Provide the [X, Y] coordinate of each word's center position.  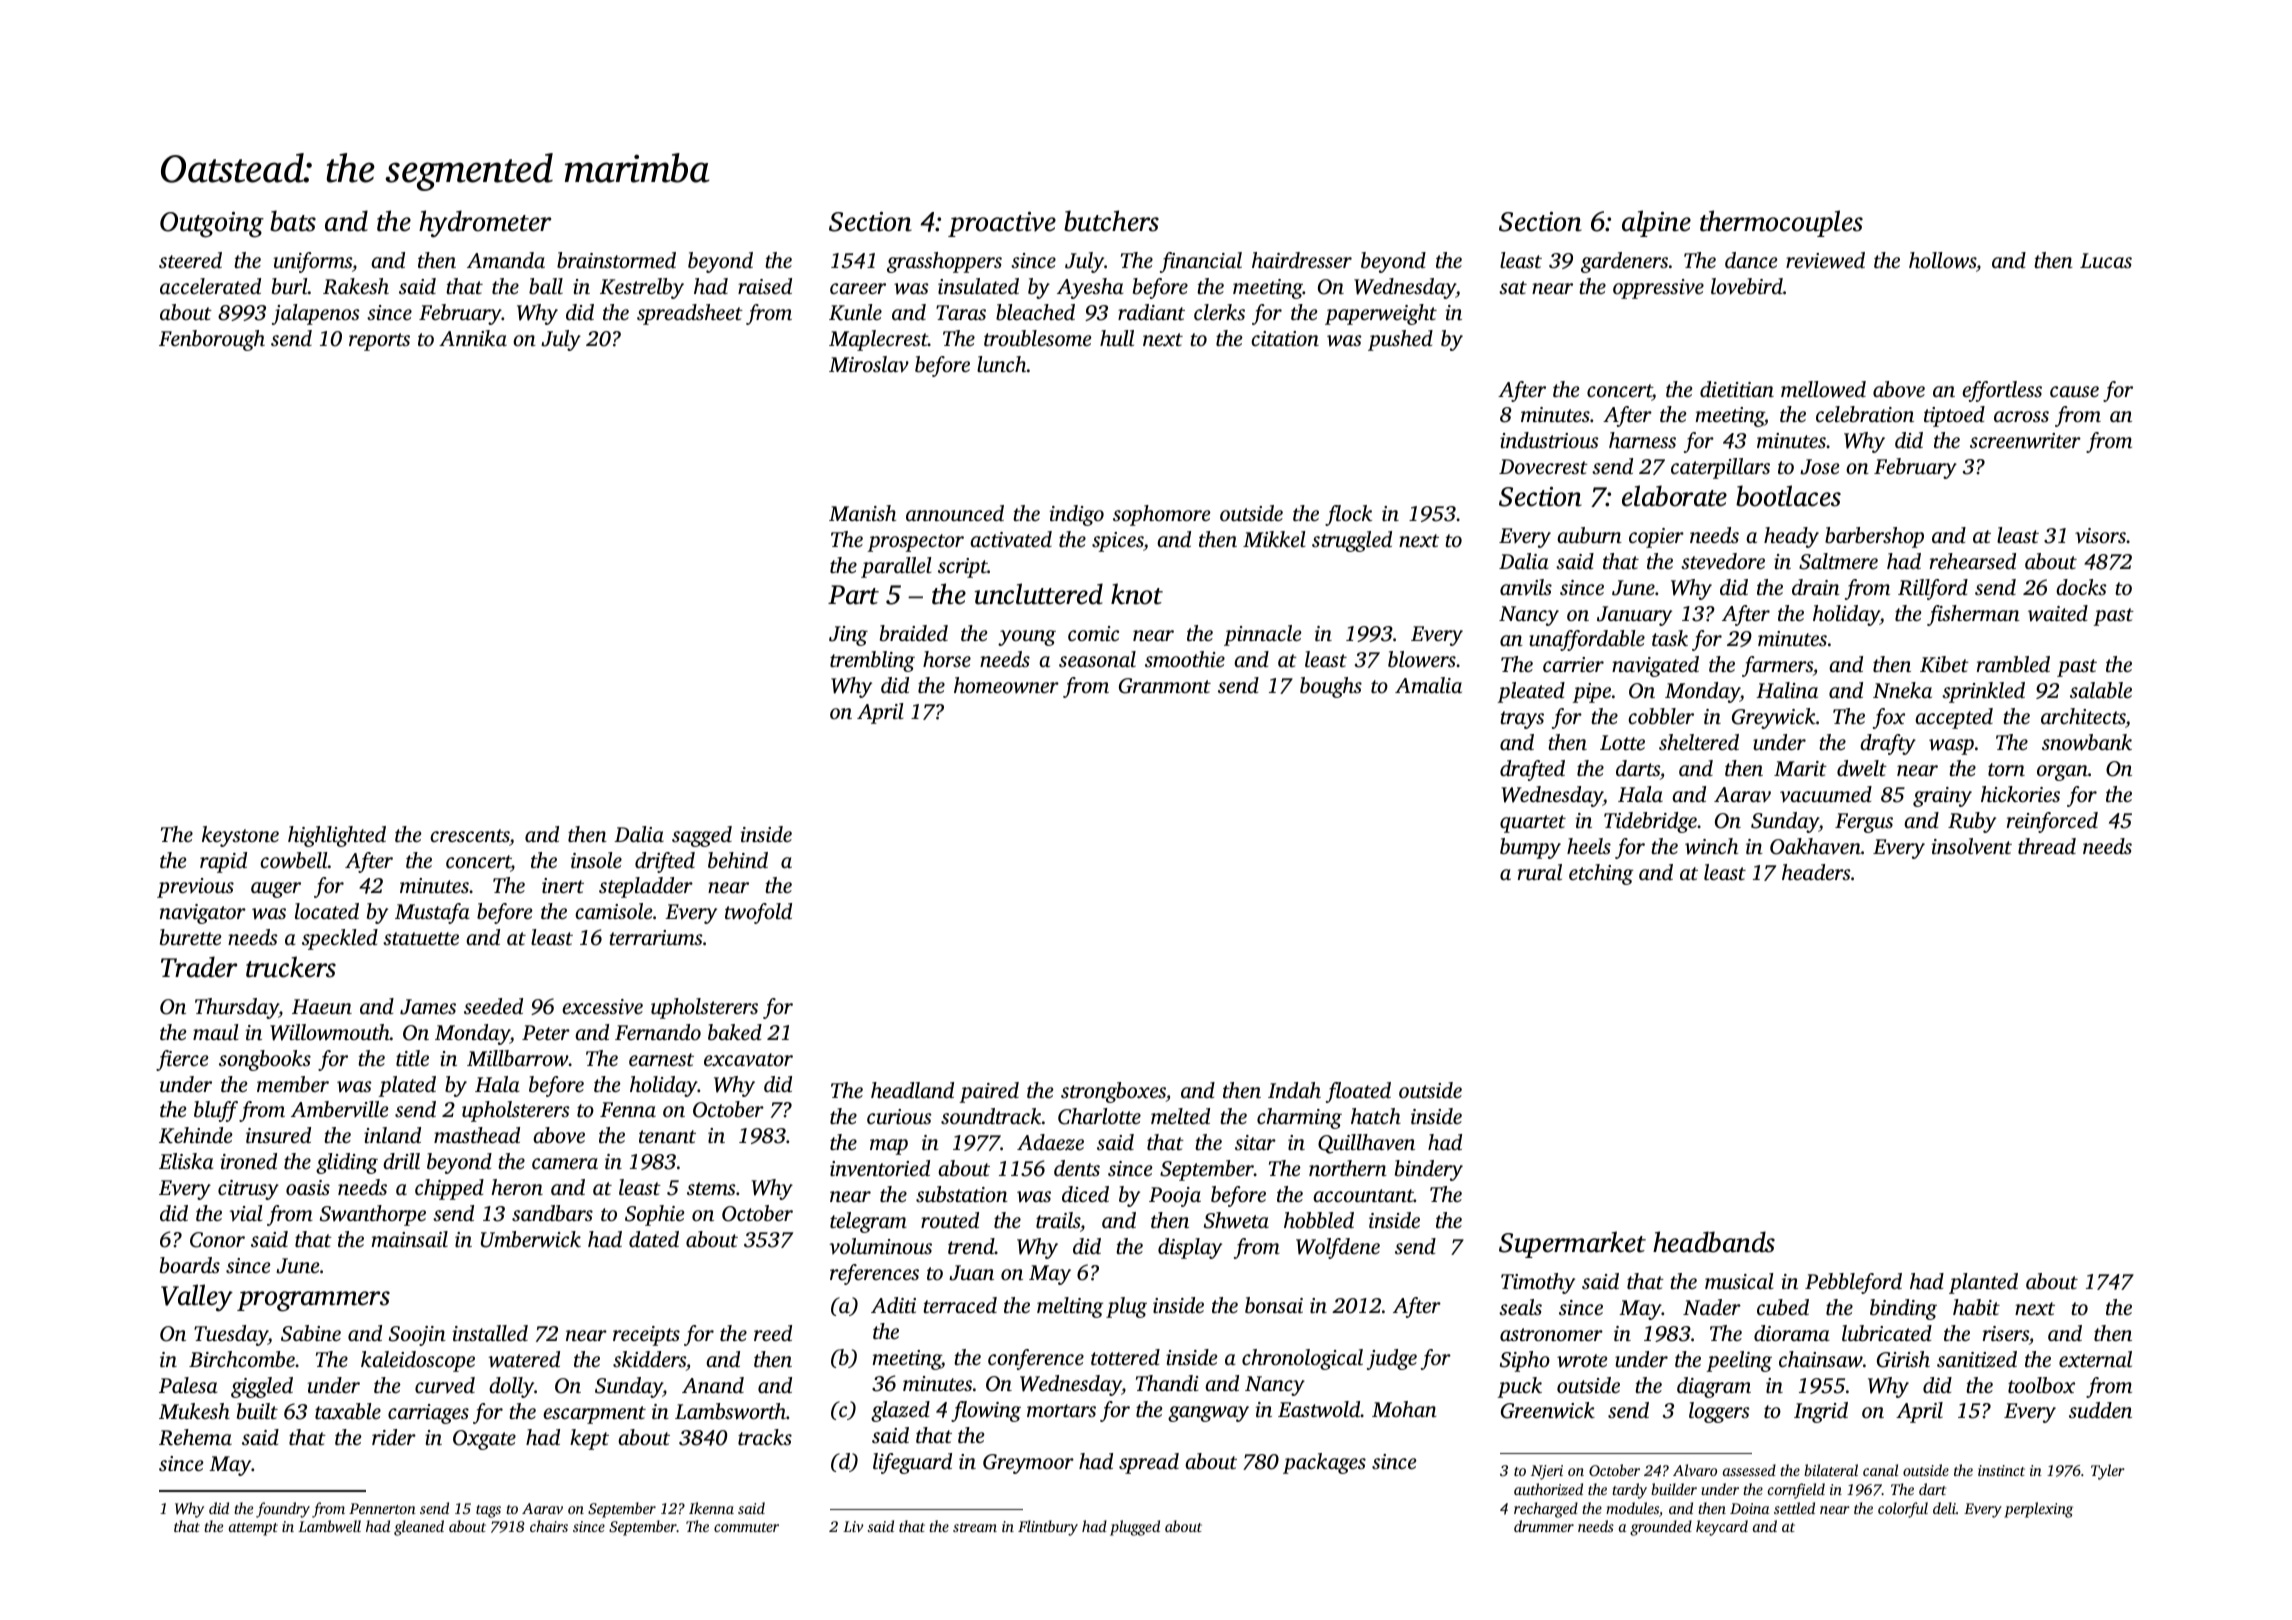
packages [1324, 1463]
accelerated [210, 286]
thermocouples [1781, 223]
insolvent [1971, 846]
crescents [470, 835]
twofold [758, 913]
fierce [182, 1060]
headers [1816, 872]
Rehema [195, 1437]
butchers [1111, 221]
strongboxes [1113, 1092]
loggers [1719, 1412]
